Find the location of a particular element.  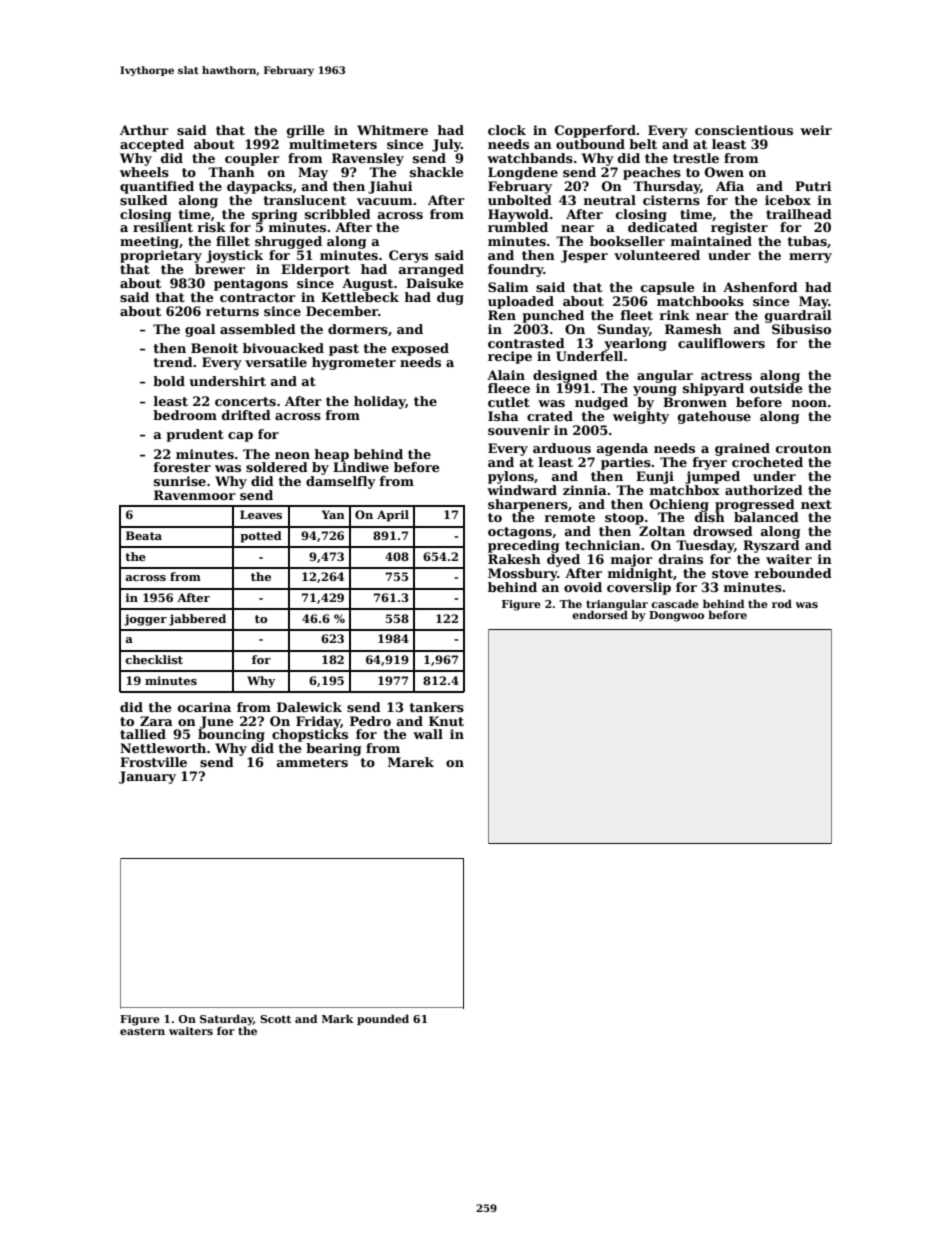

weir is located at coordinates (816, 130).
